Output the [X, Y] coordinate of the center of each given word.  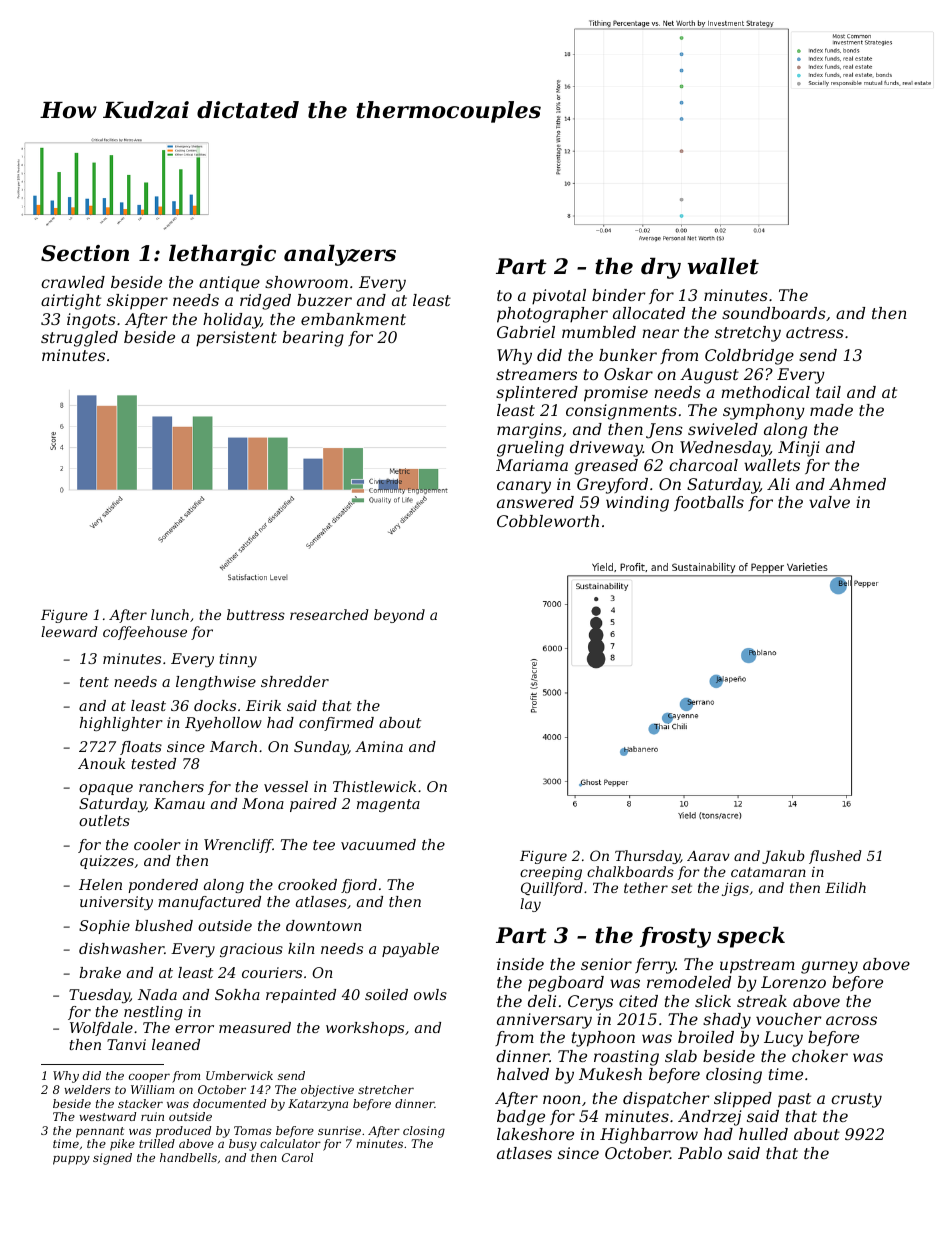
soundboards [774, 313]
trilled [157, 1143]
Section [85, 253]
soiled [386, 994]
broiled [706, 1037]
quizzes [107, 862]
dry [661, 268]
